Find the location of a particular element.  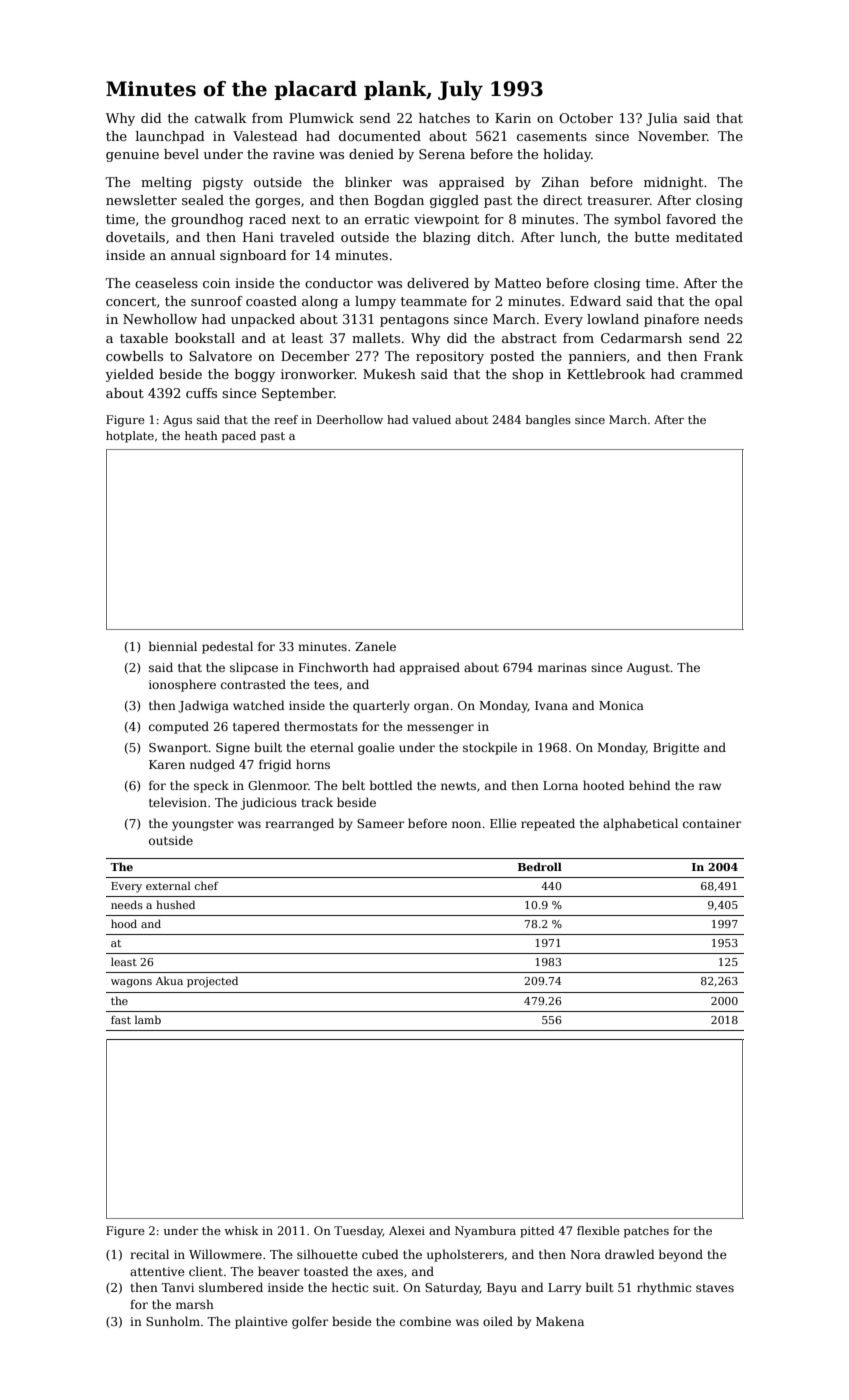

Makena is located at coordinates (560, 1321).
